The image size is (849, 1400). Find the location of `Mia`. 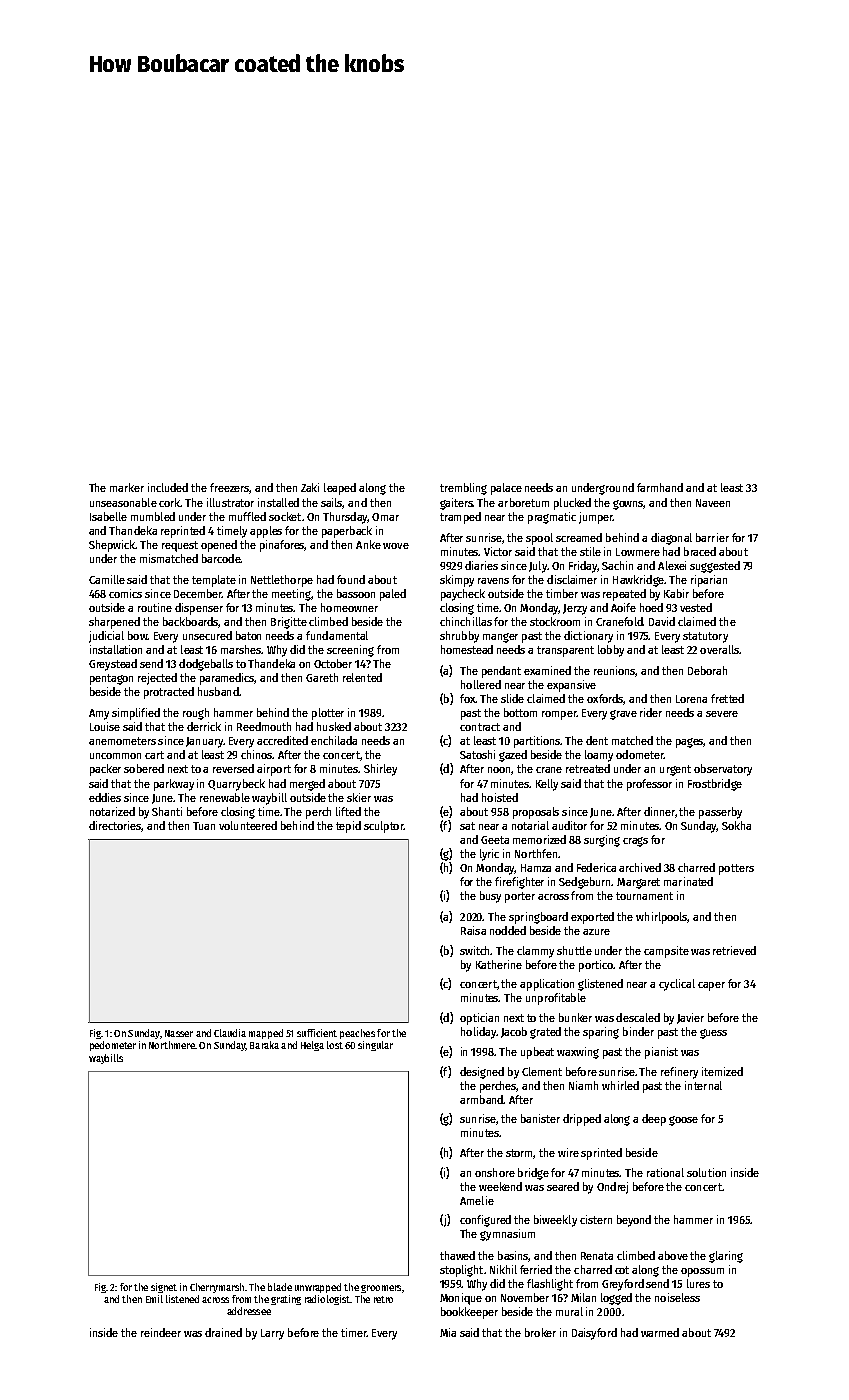

Mia is located at coordinates (448, 1332).
